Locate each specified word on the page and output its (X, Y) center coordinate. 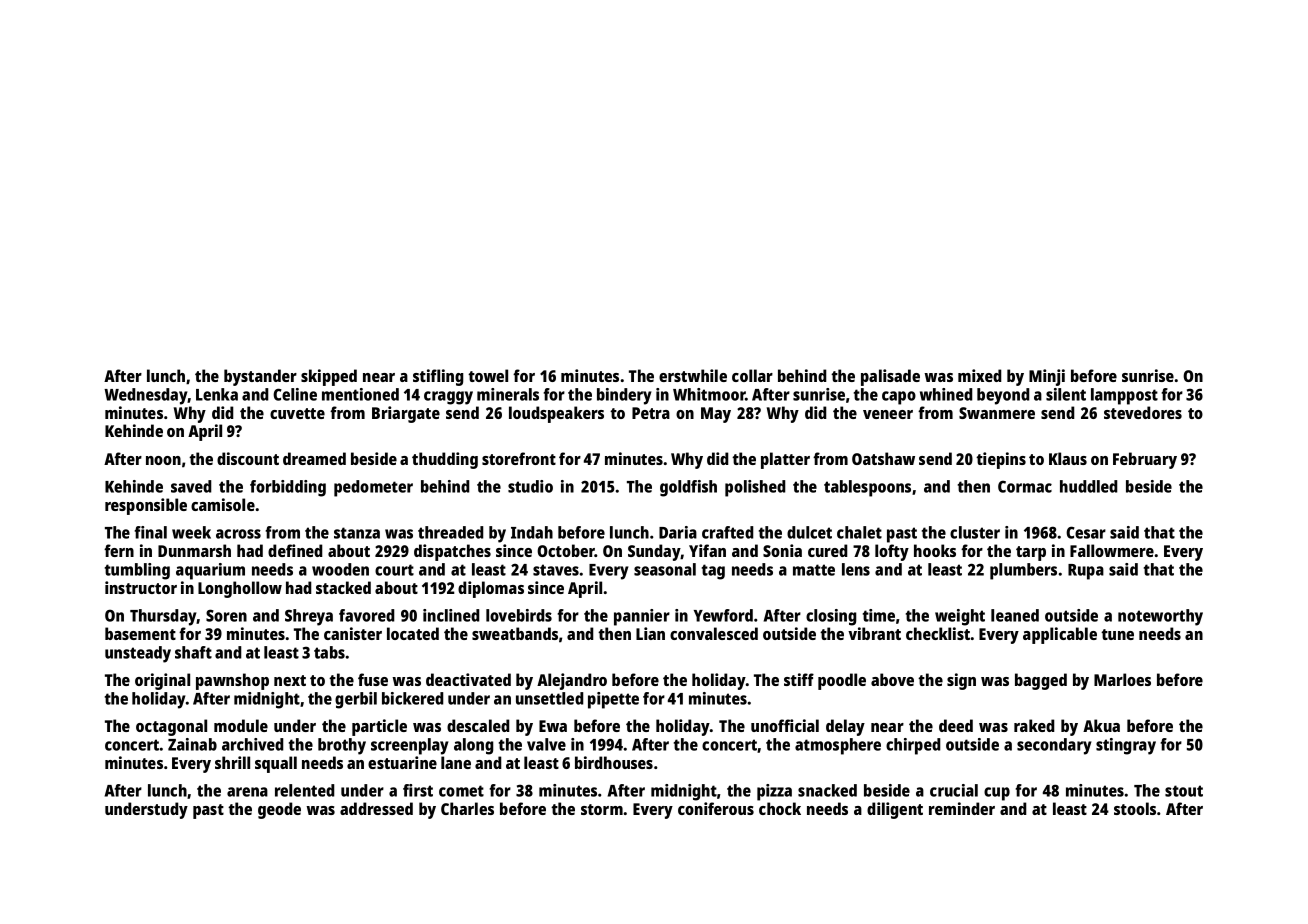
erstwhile (693, 375)
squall (276, 764)
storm (602, 809)
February (1145, 460)
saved (191, 486)
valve (546, 744)
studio (530, 486)
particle (379, 727)
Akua (1101, 725)
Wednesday (146, 396)
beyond (1003, 396)
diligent (895, 810)
